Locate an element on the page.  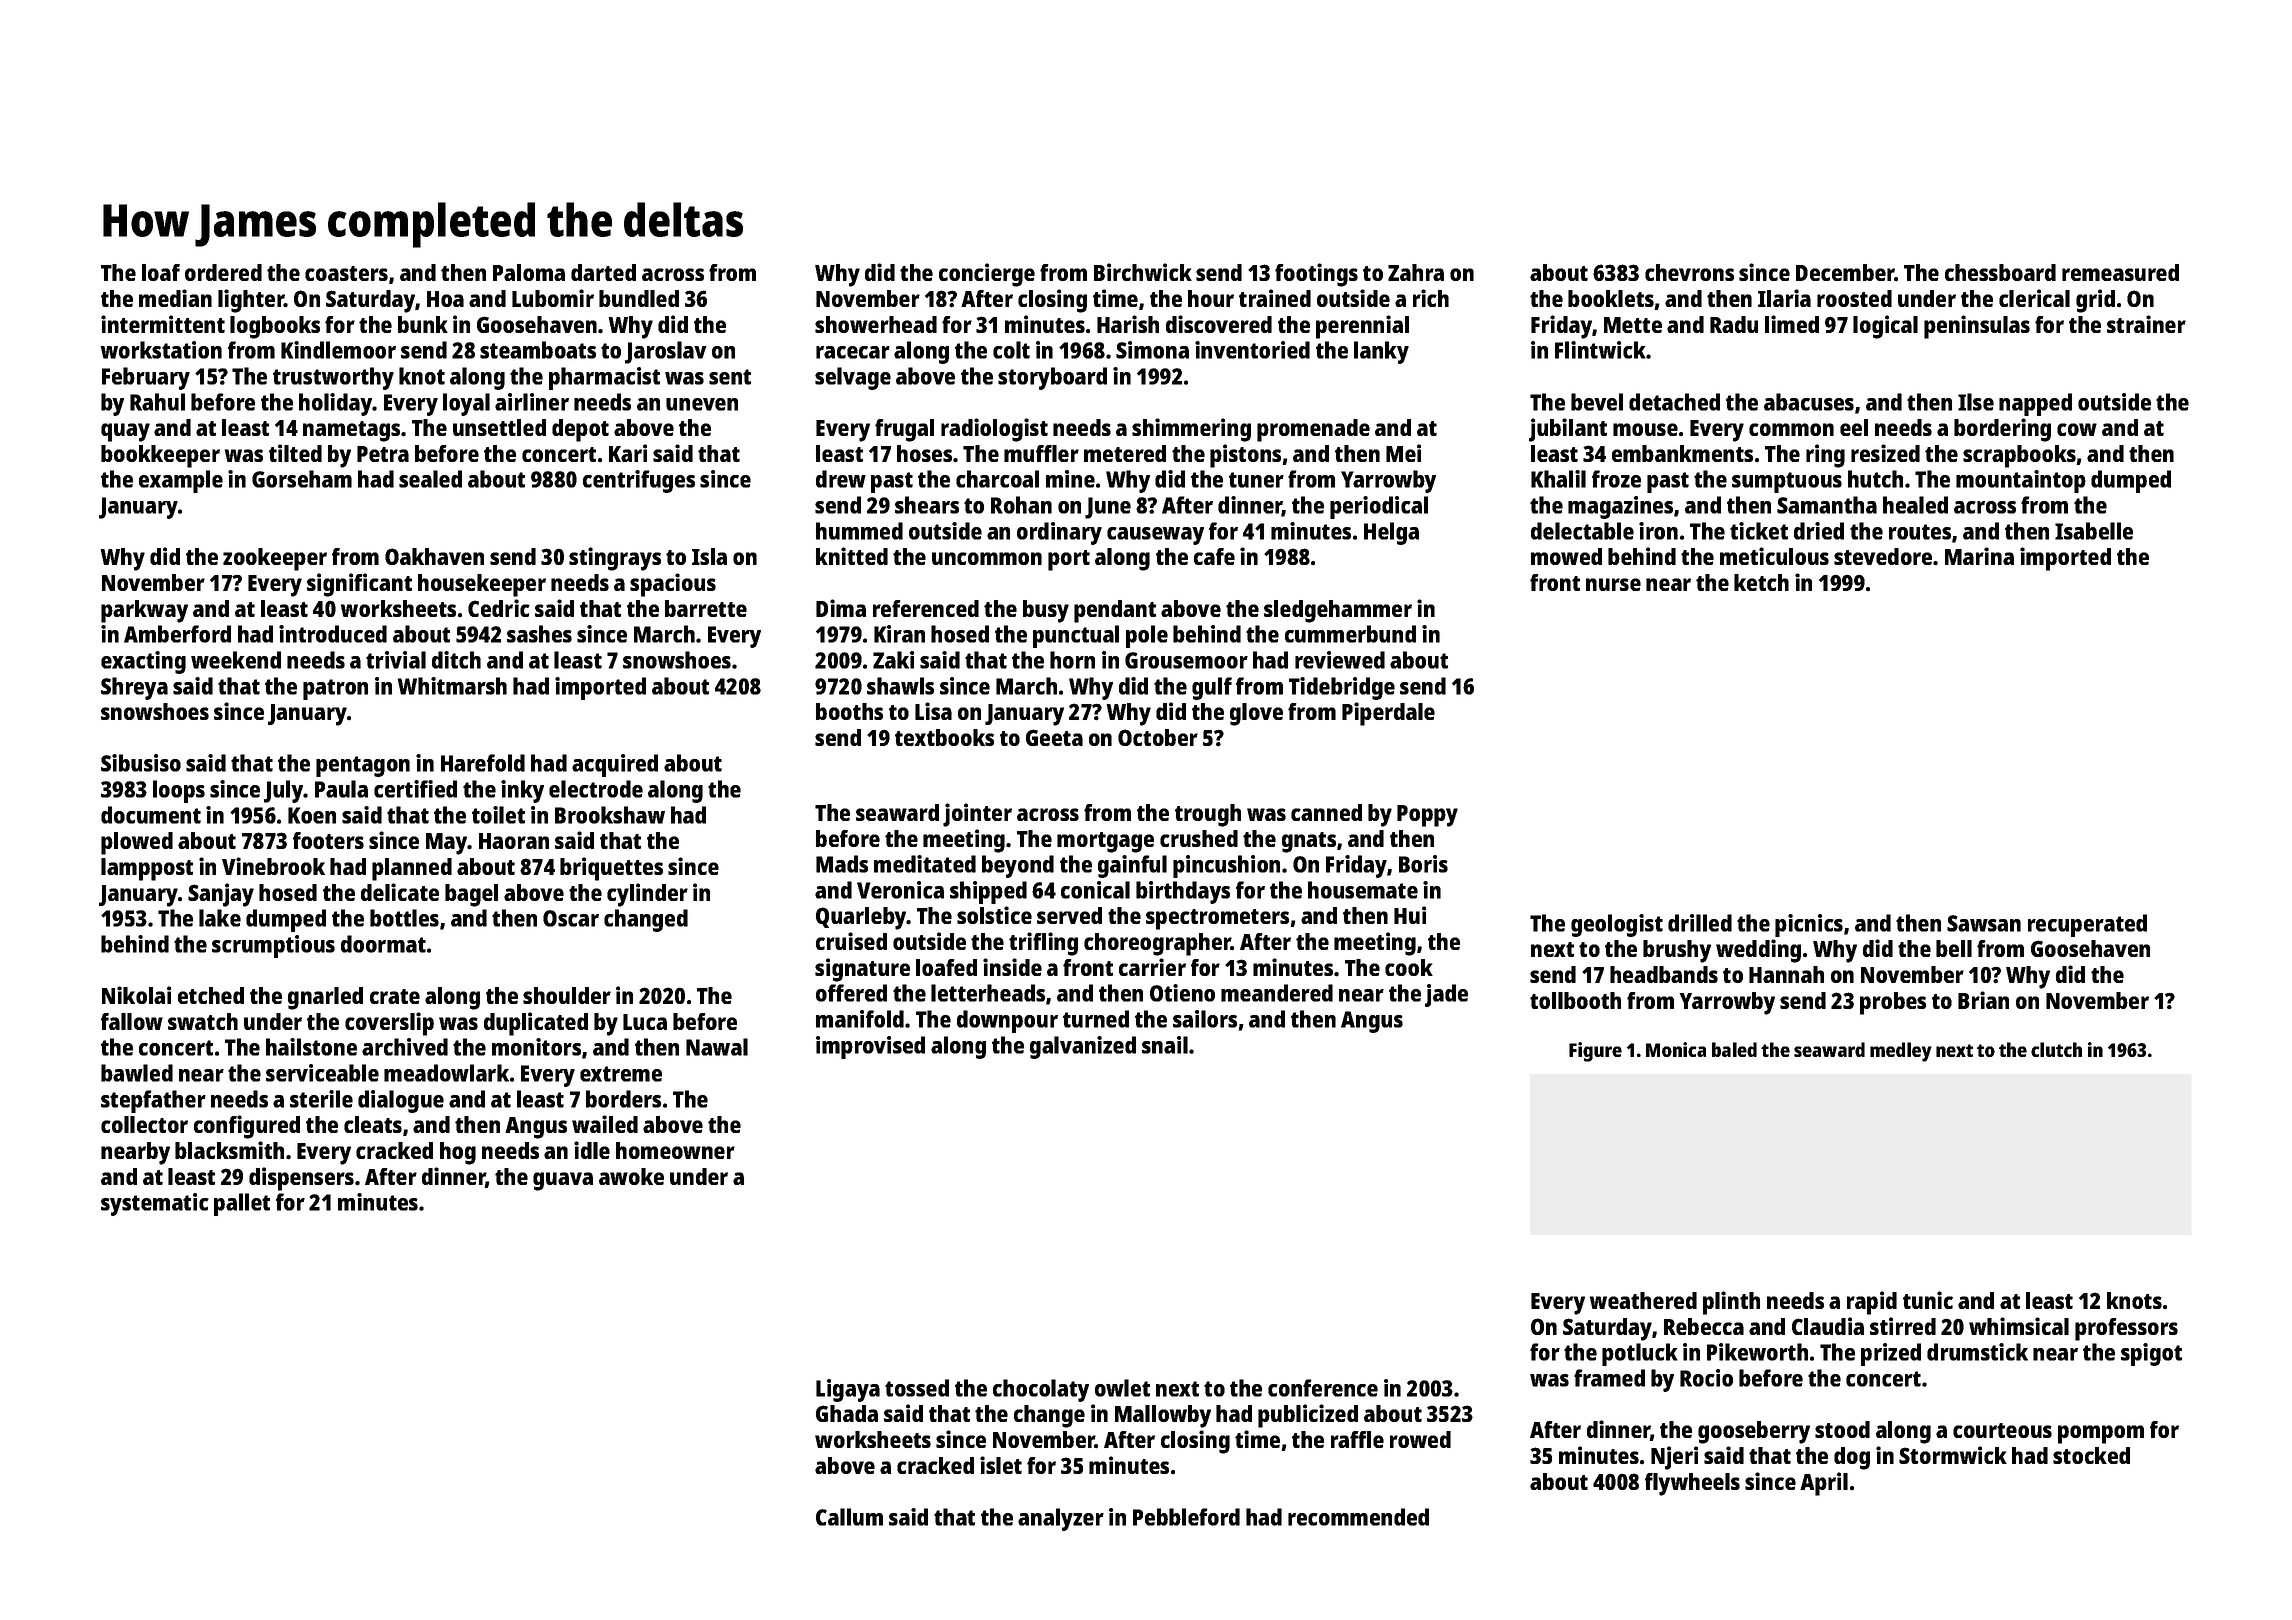
Ligaya is located at coordinates (848, 1390).
